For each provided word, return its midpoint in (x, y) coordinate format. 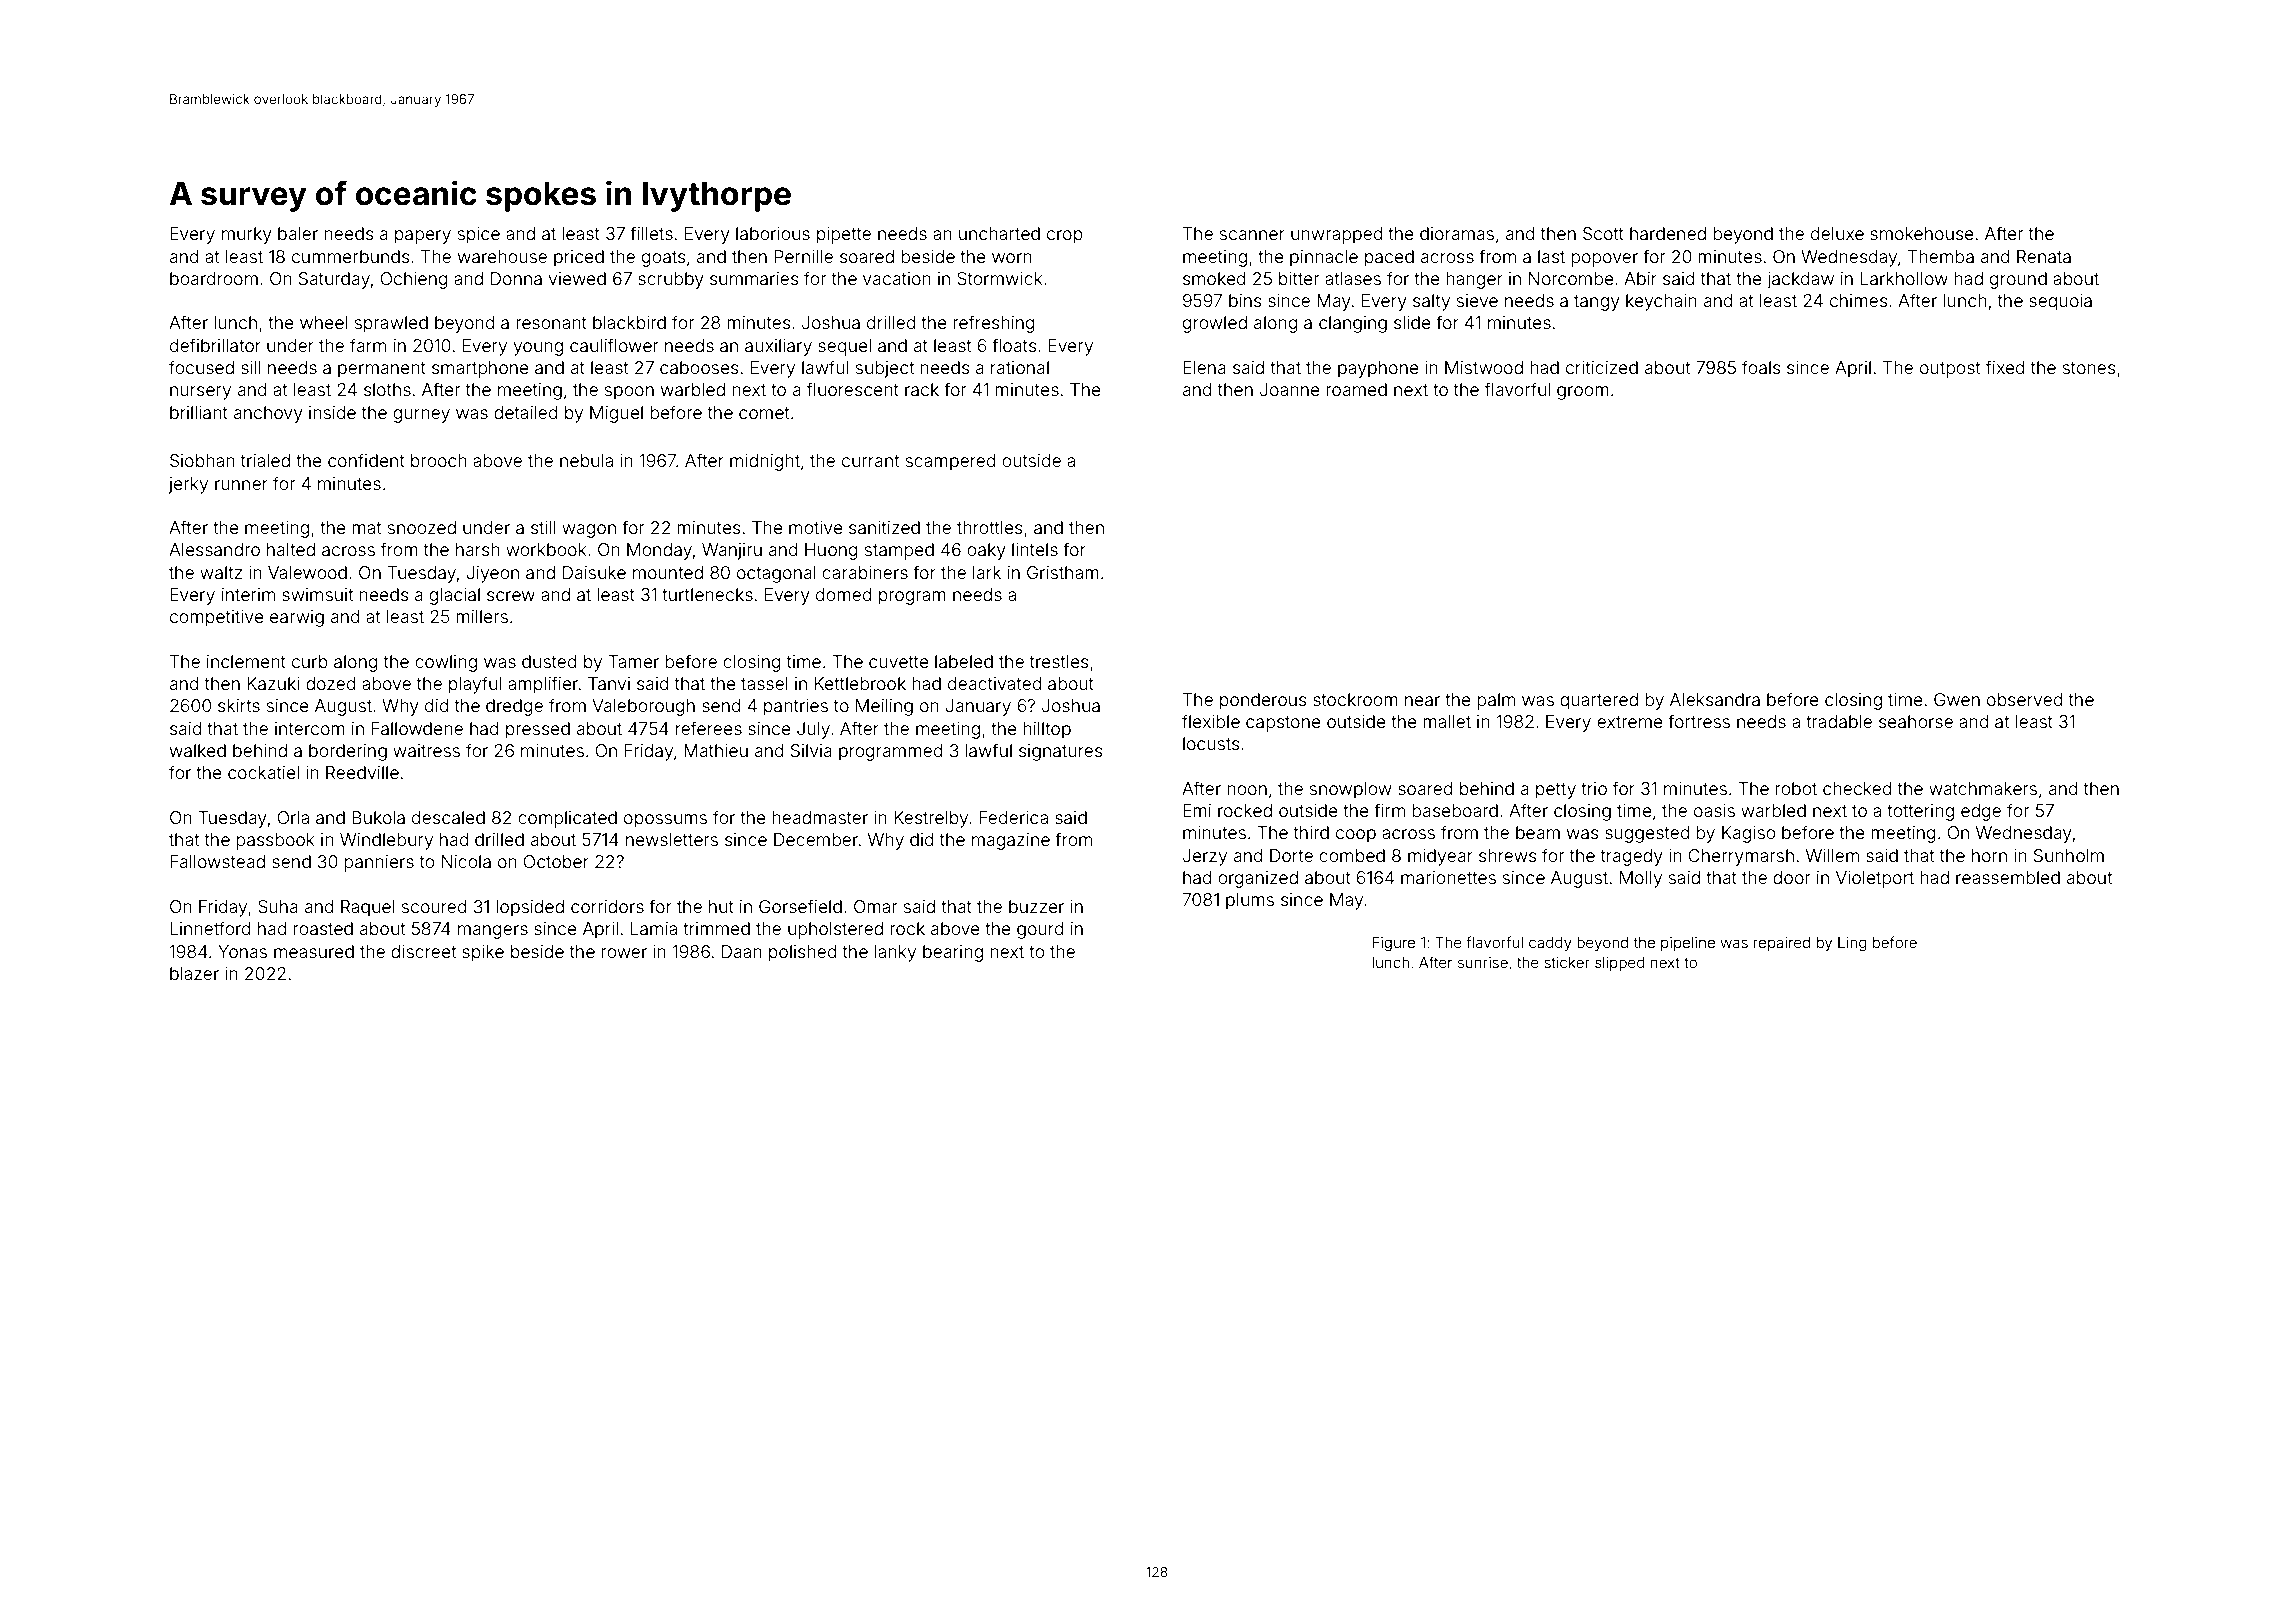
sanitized (884, 527)
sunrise (1483, 962)
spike (483, 953)
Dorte (1291, 855)
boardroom (214, 278)
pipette (844, 235)
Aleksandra (1715, 699)
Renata (2044, 256)
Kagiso (1749, 834)
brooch (439, 460)
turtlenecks (707, 594)
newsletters (672, 839)
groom (1583, 393)
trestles (1059, 661)
